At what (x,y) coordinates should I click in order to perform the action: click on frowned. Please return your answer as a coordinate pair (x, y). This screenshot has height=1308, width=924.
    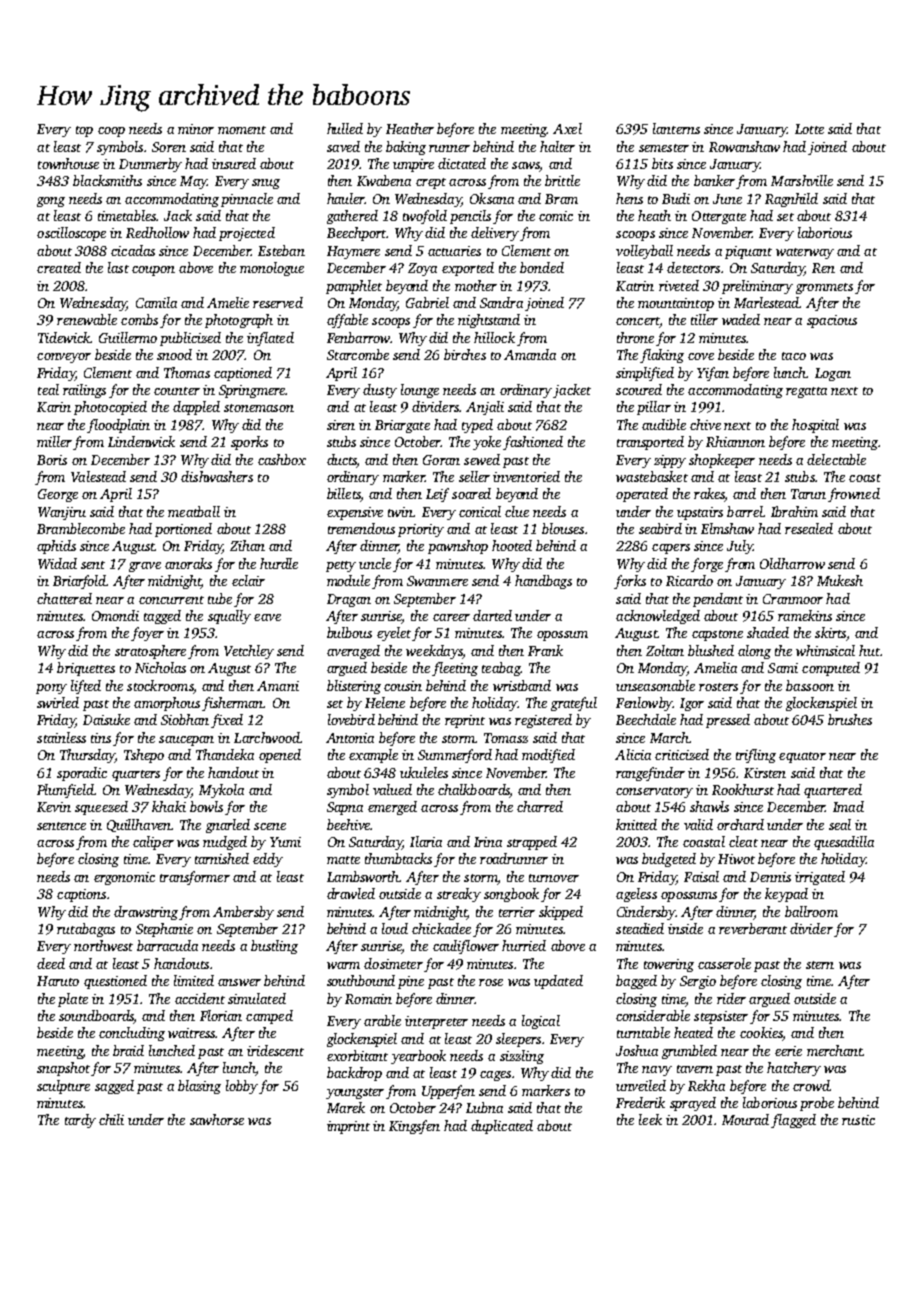
    Looking at the image, I should click on (854, 495).
